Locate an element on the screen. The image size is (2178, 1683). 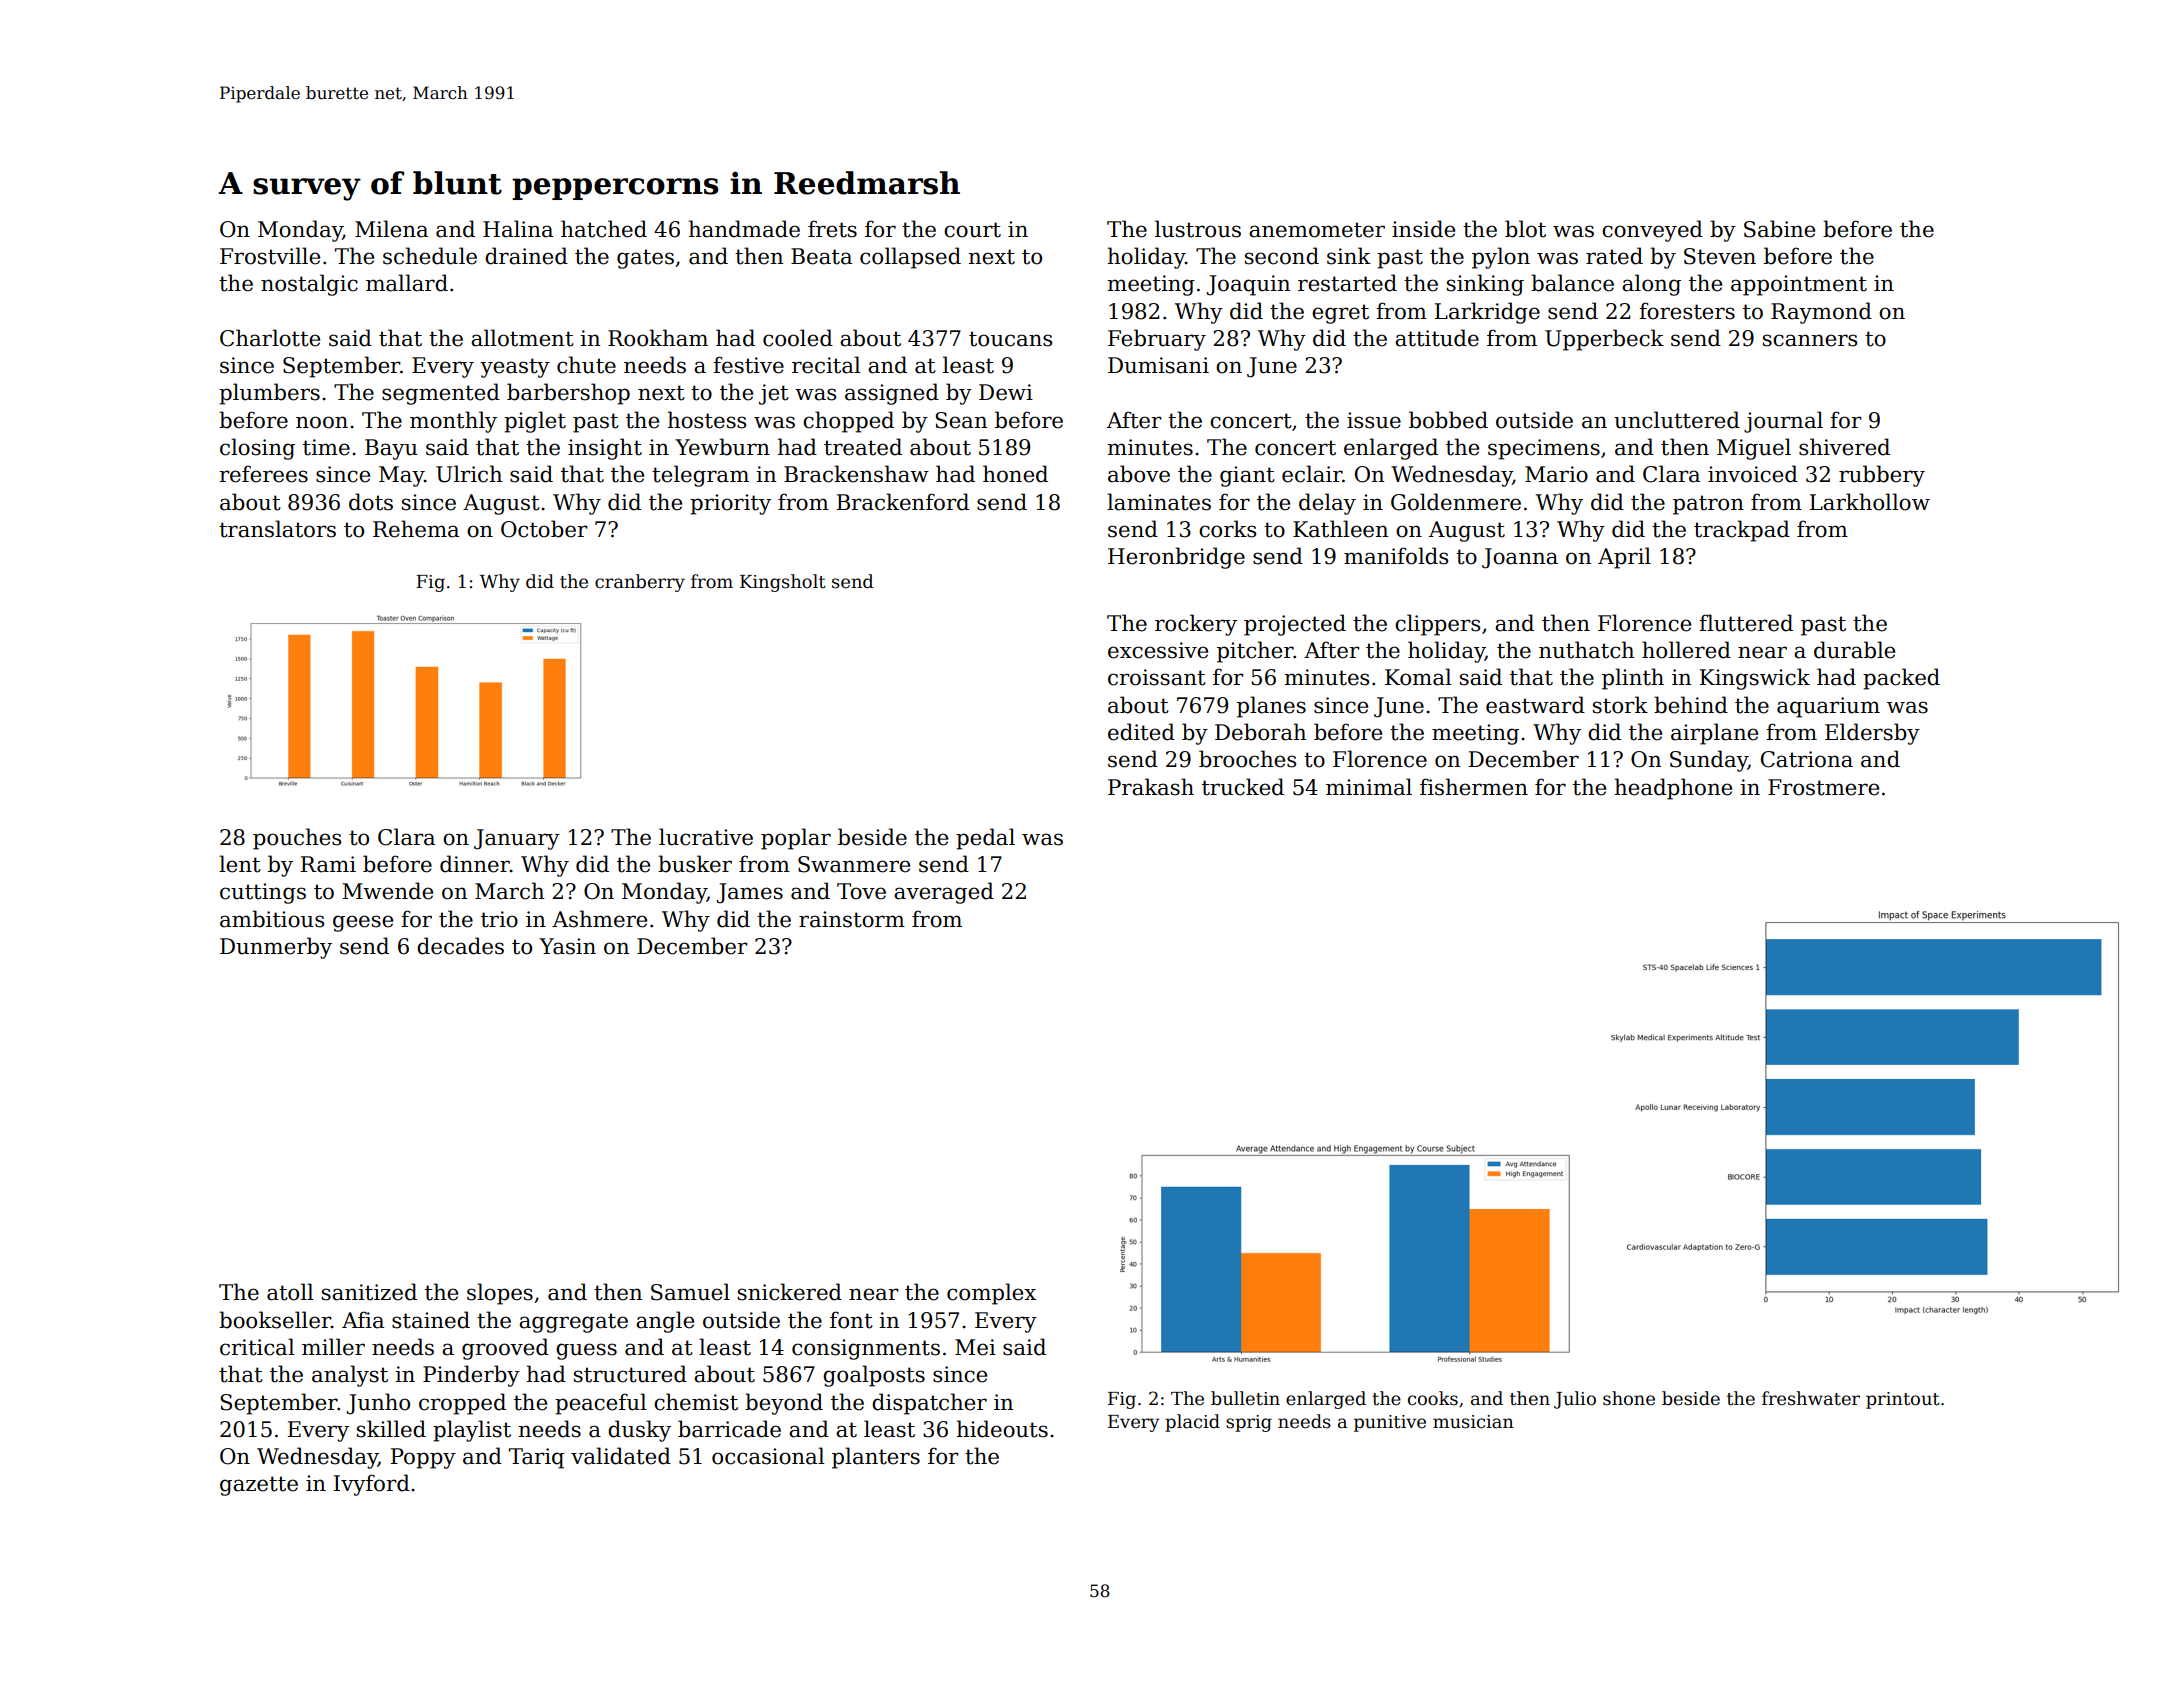
pouches is located at coordinates (297, 839).
